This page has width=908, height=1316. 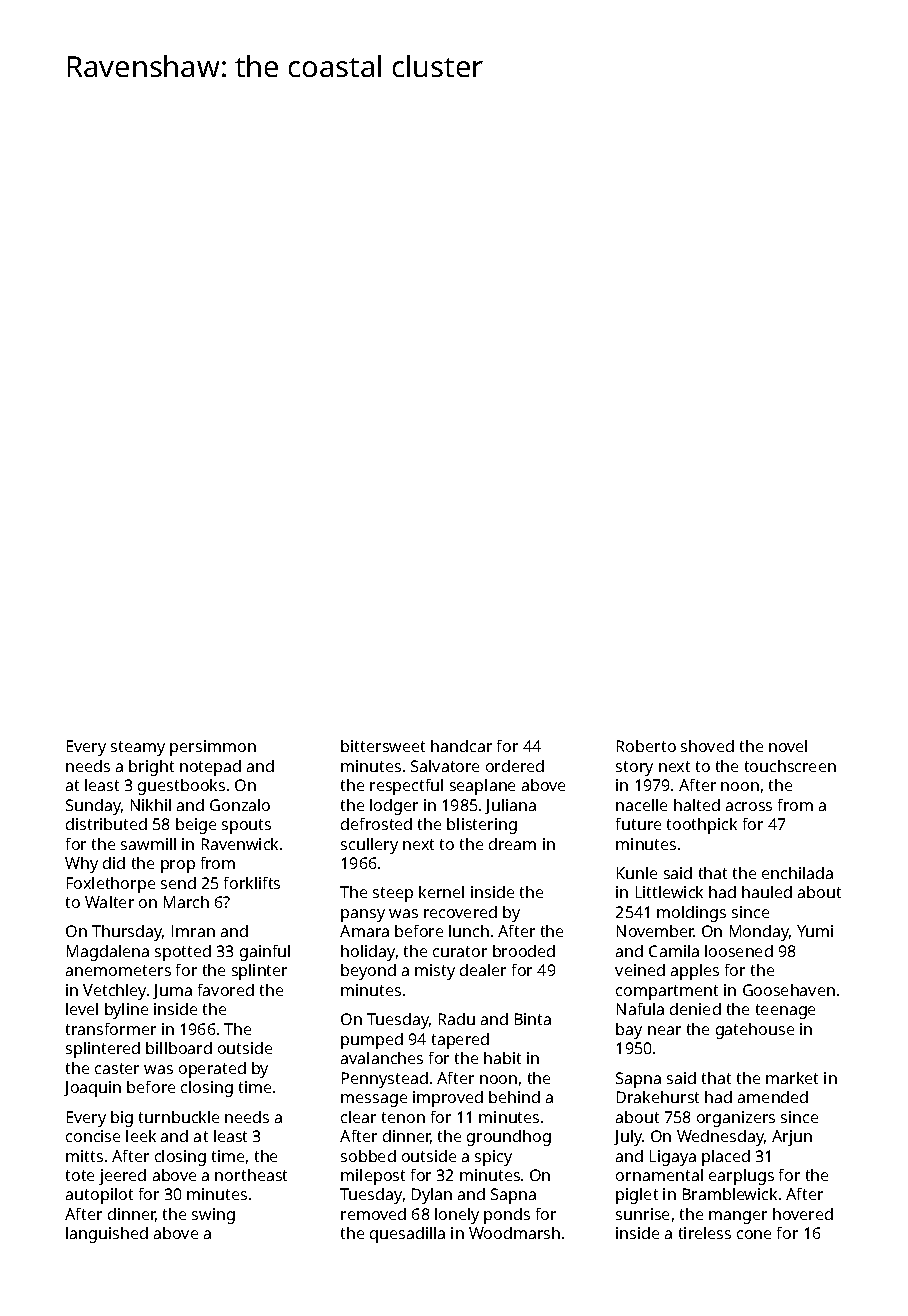 I want to click on lonely, so click(x=457, y=1216).
